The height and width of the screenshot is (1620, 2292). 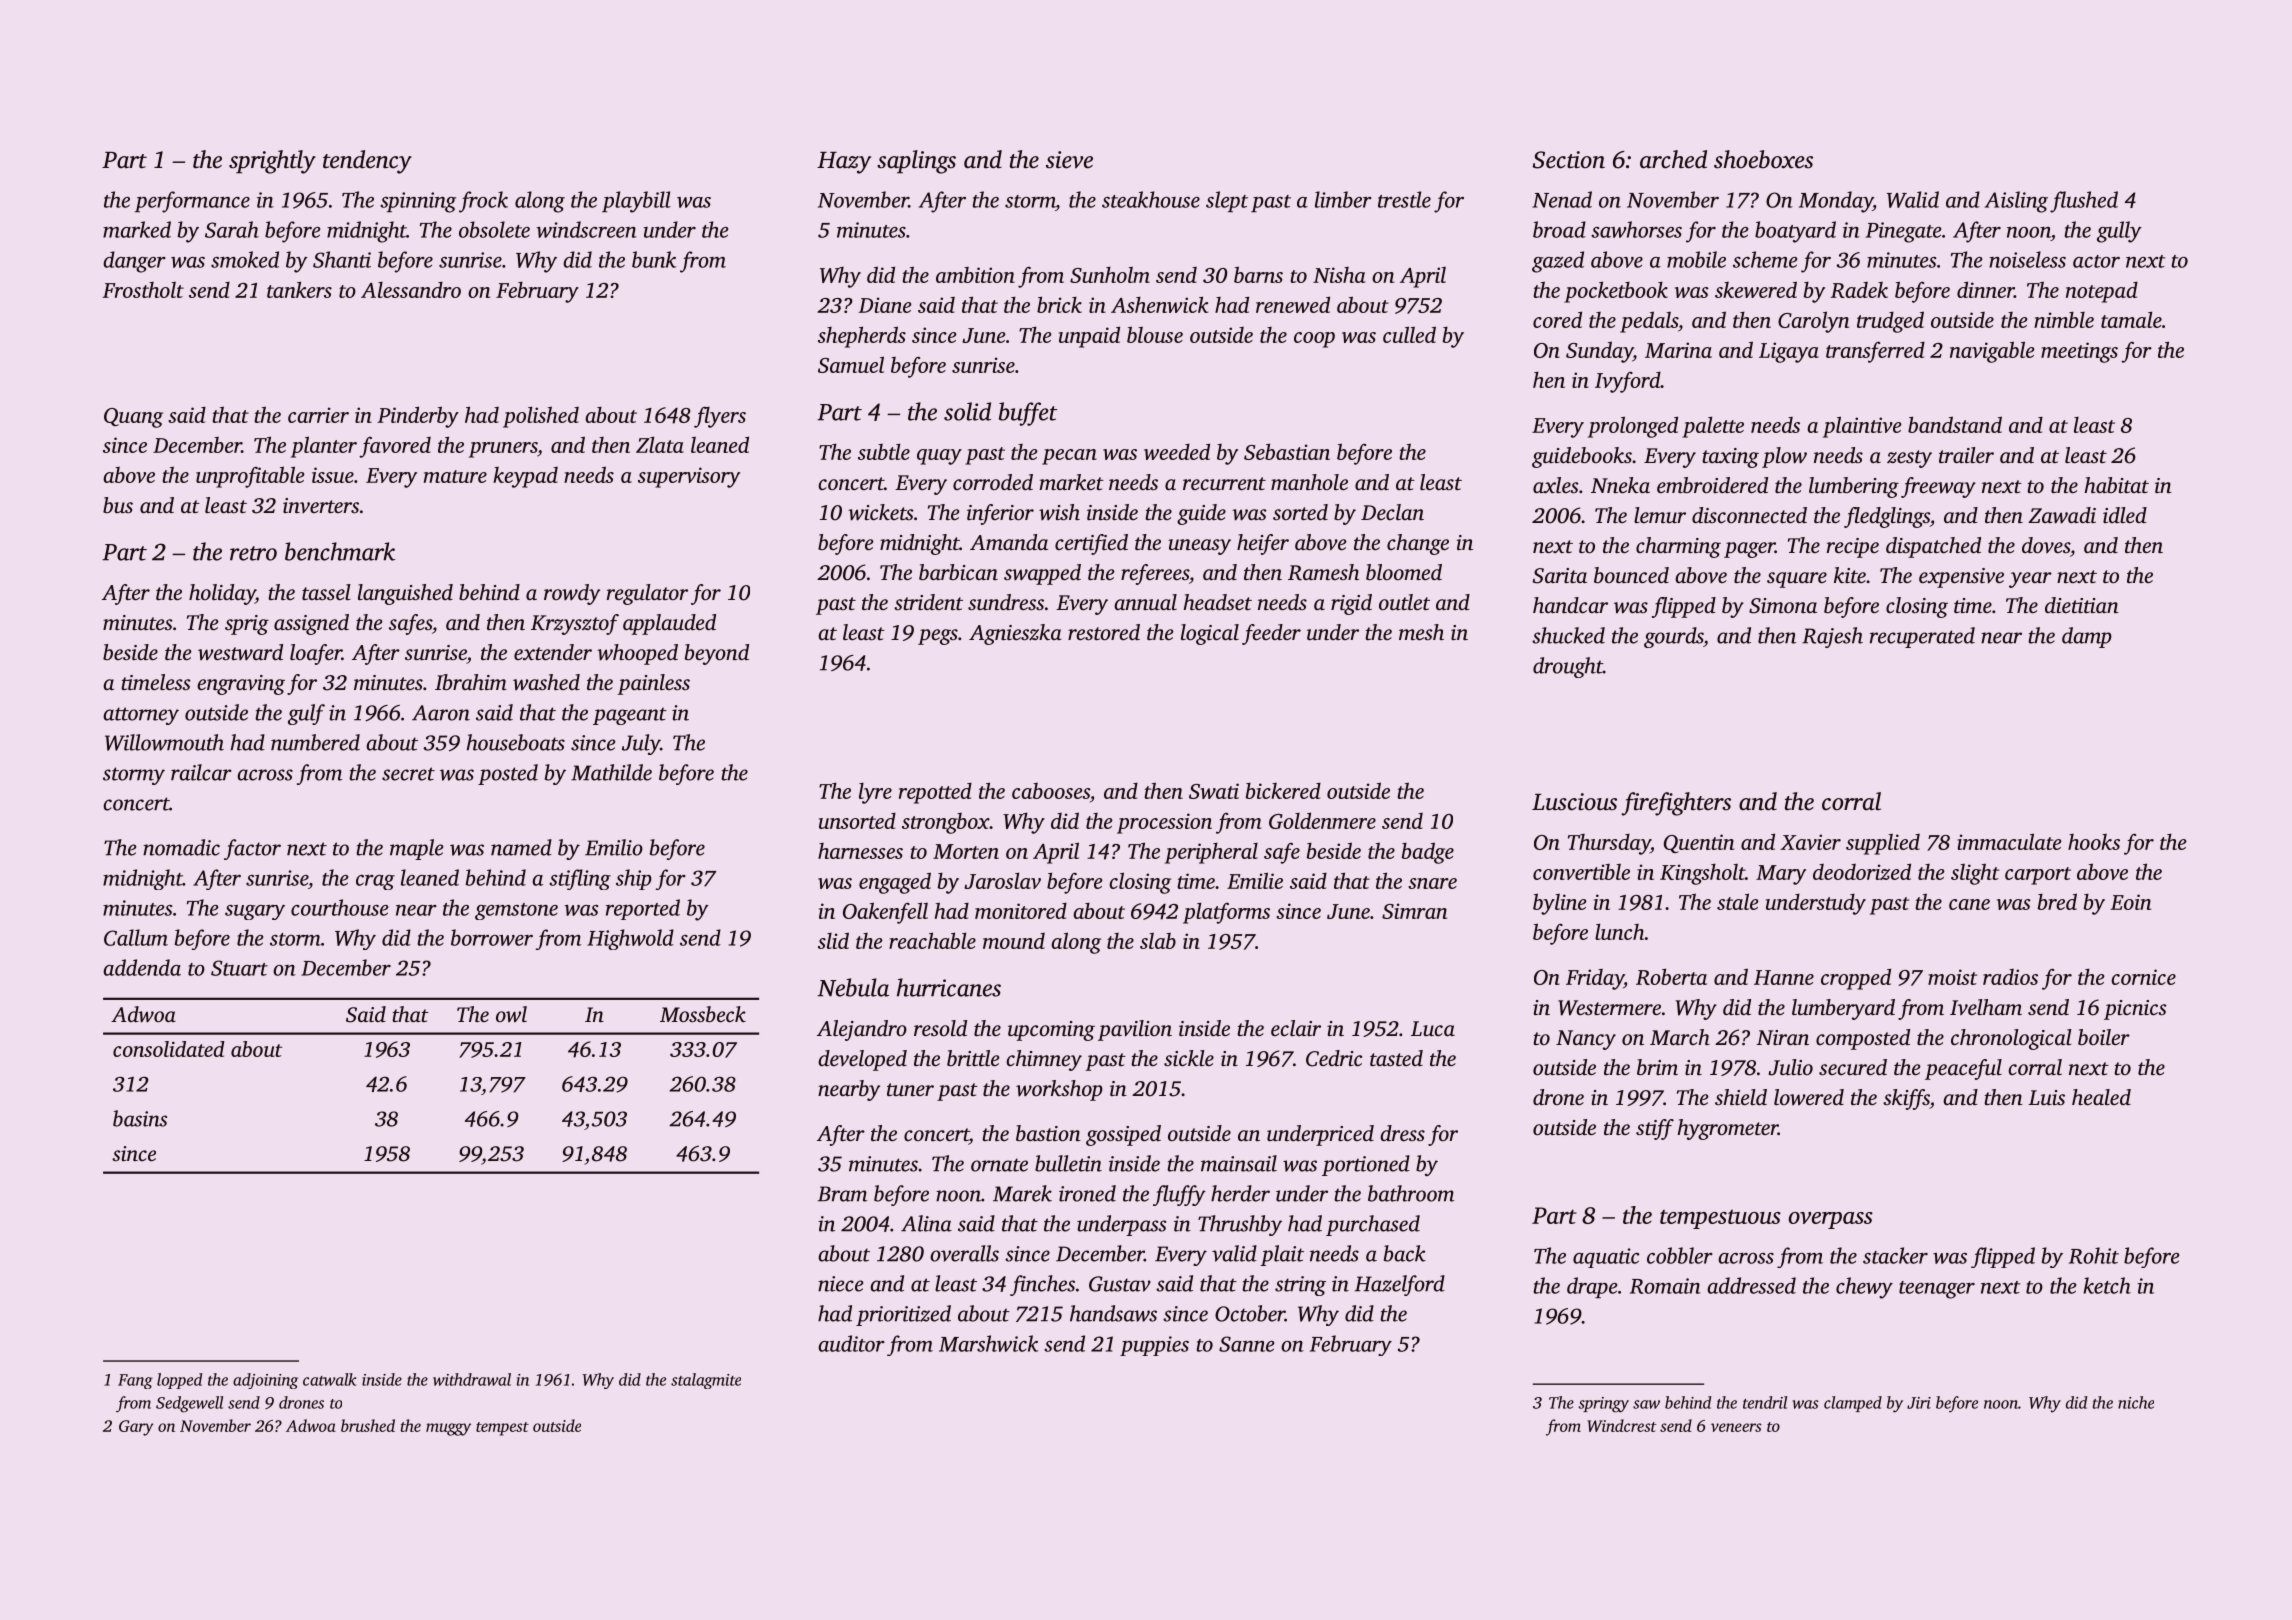 I want to click on bloomed, so click(x=1404, y=572).
